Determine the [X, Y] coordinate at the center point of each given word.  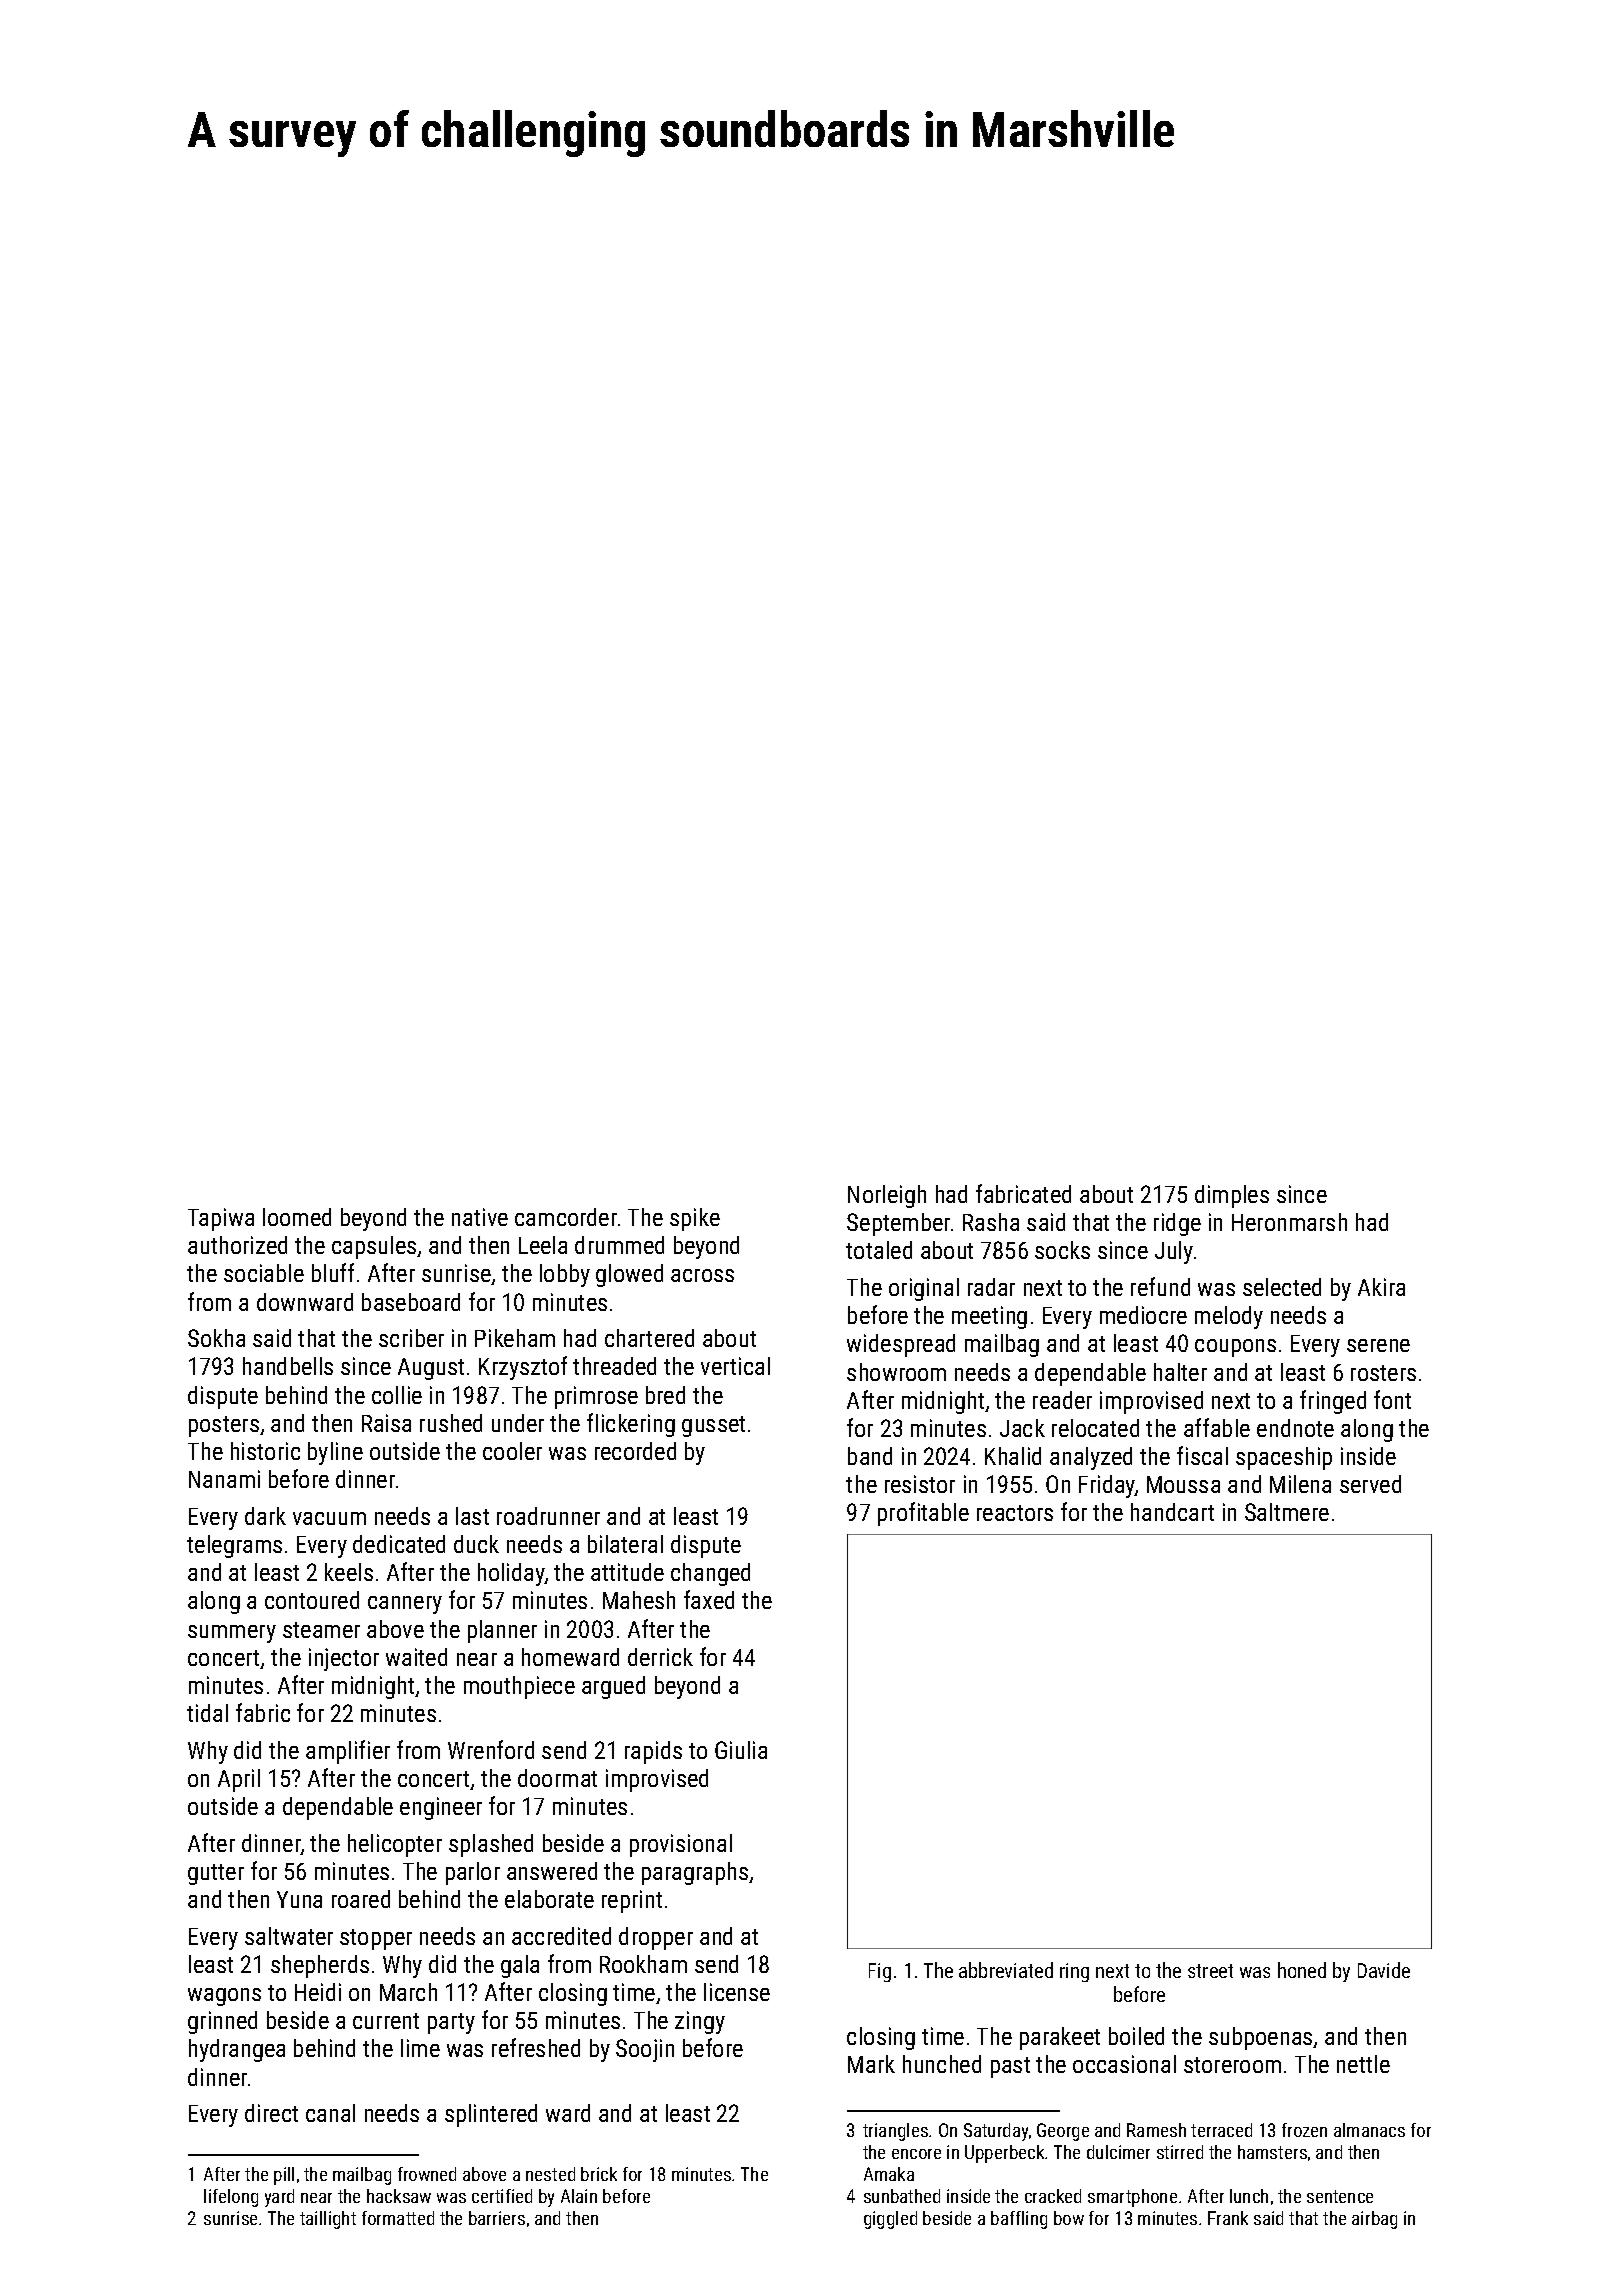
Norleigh [887, 1196]
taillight [328, 2220]
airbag [1374, 2220]
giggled [890, 2220]
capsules [374, 1247]
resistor [920, 1484]
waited [416, 1657]
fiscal [1202, 1455]
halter [1180, 1372]
